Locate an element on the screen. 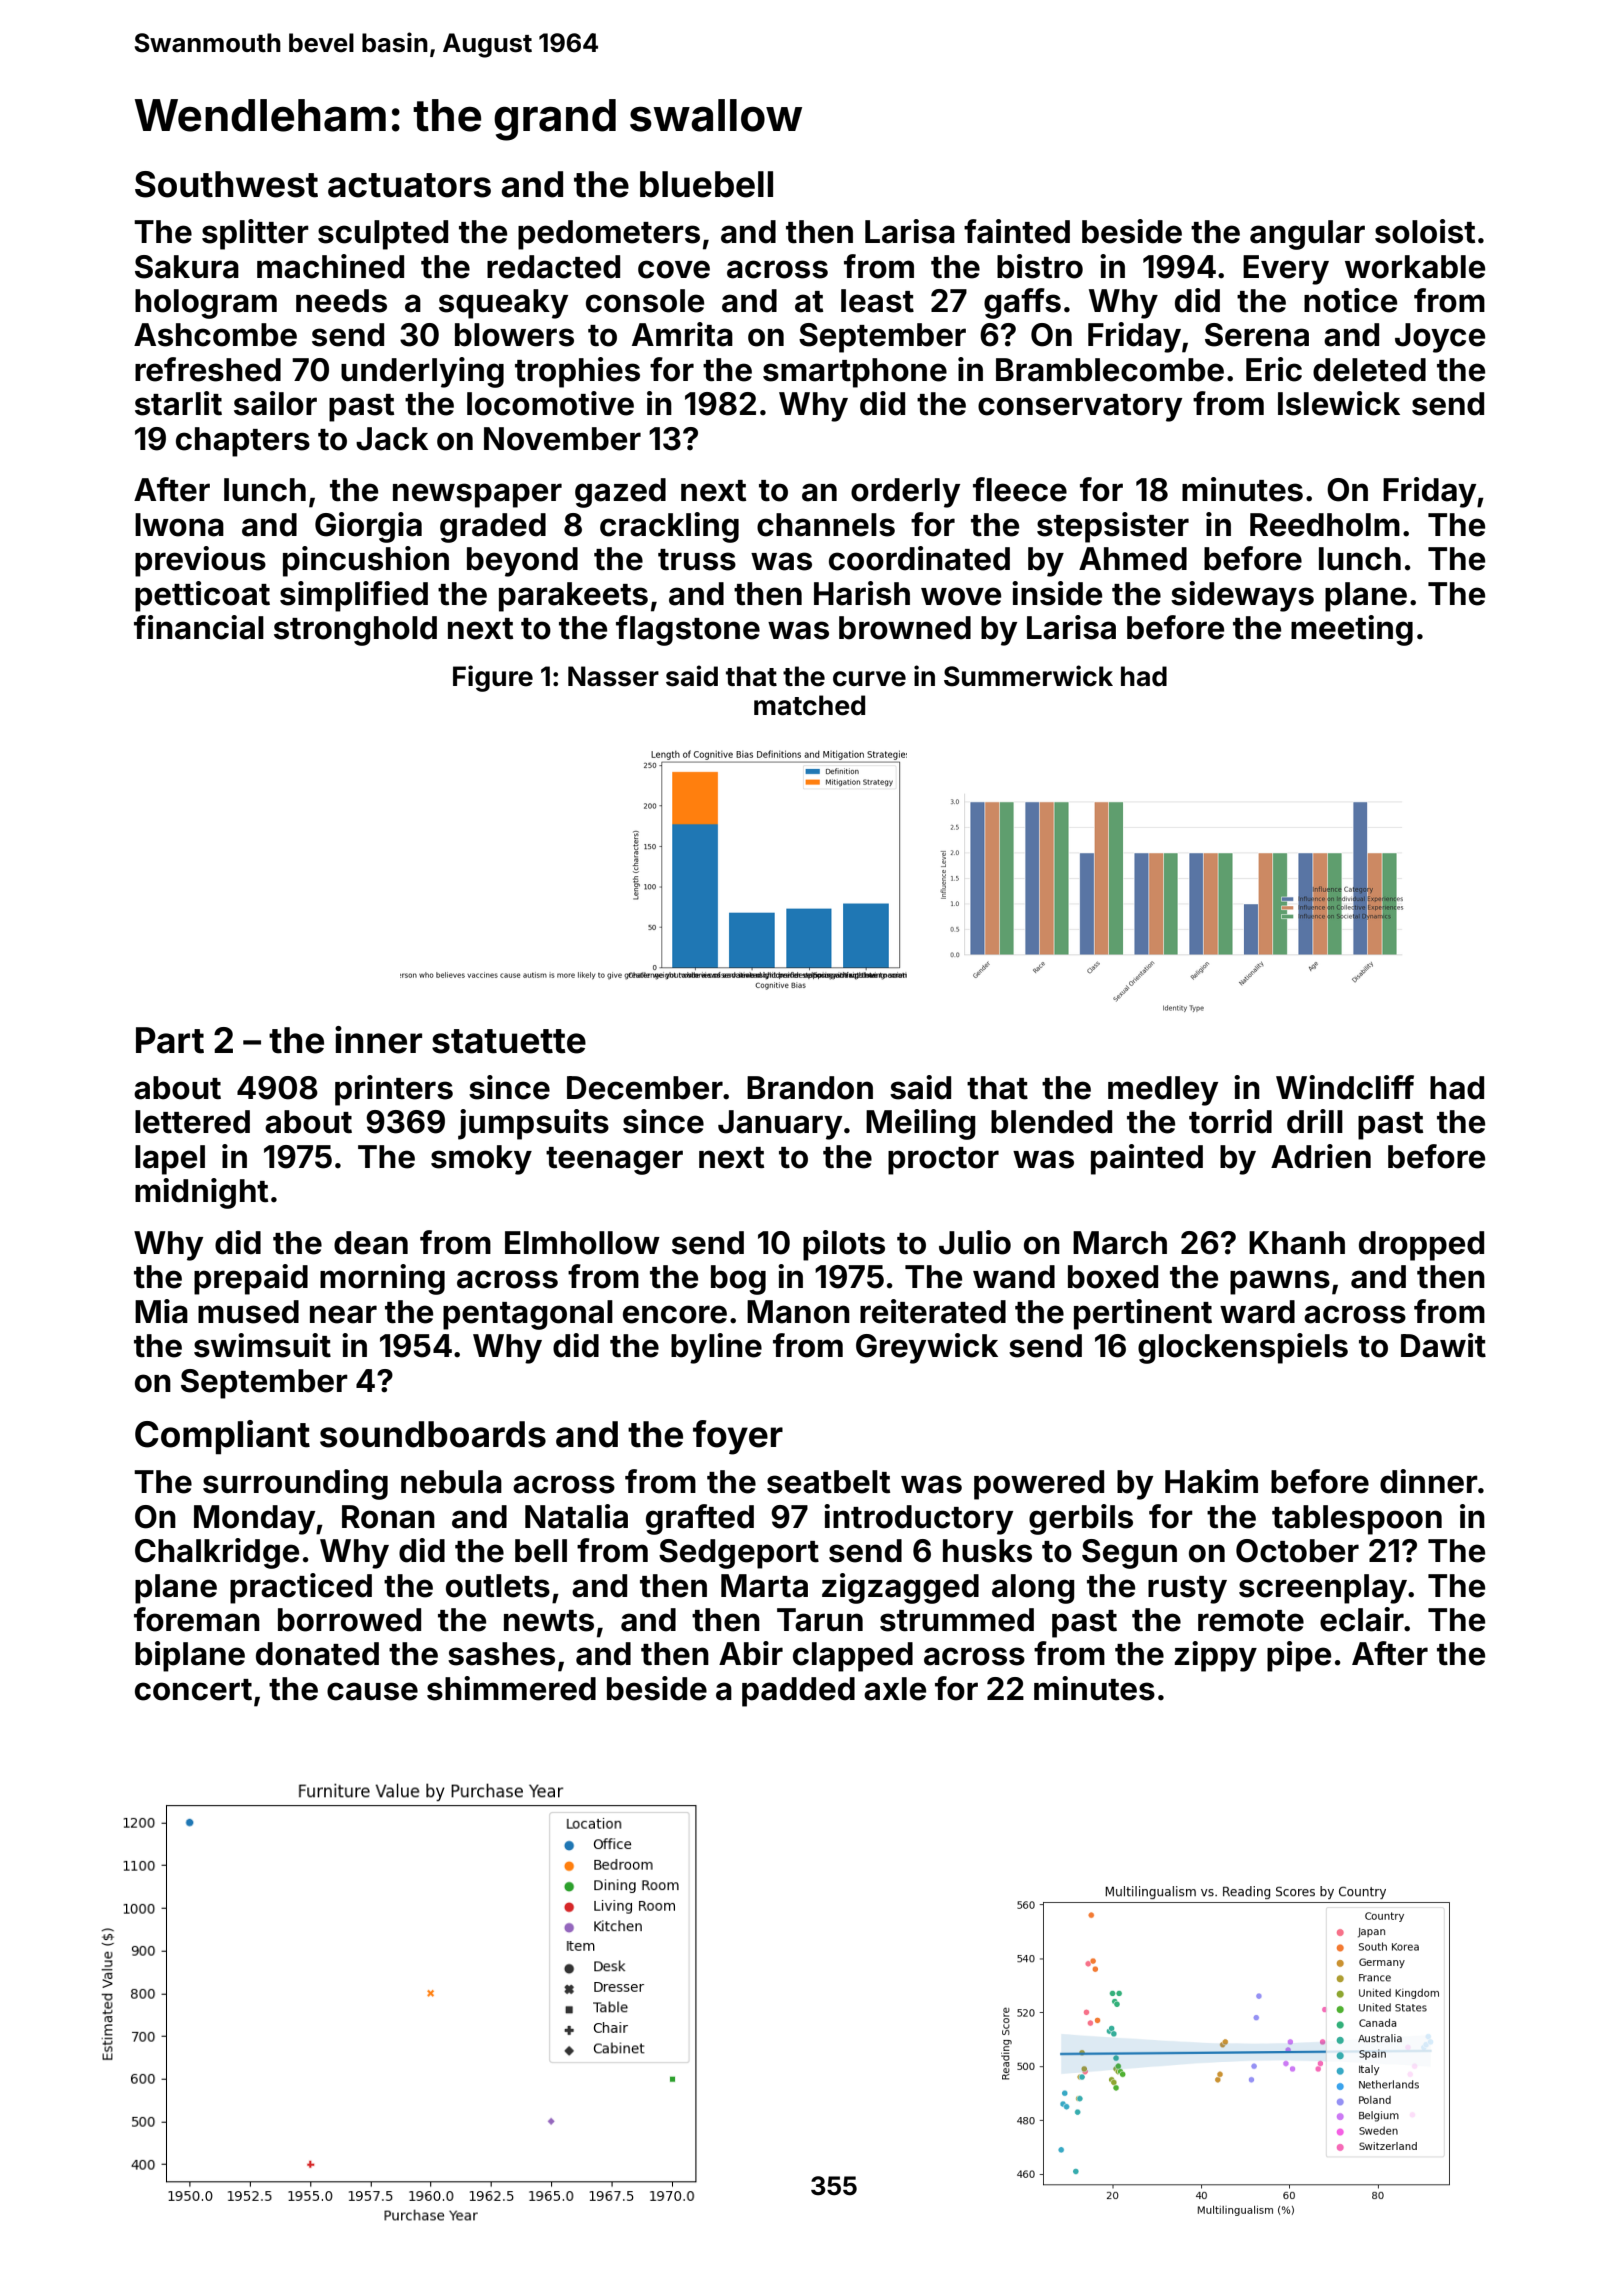 This screenshot has width=1620, height=2292. pedometers is located at coordinates (609, 235).
